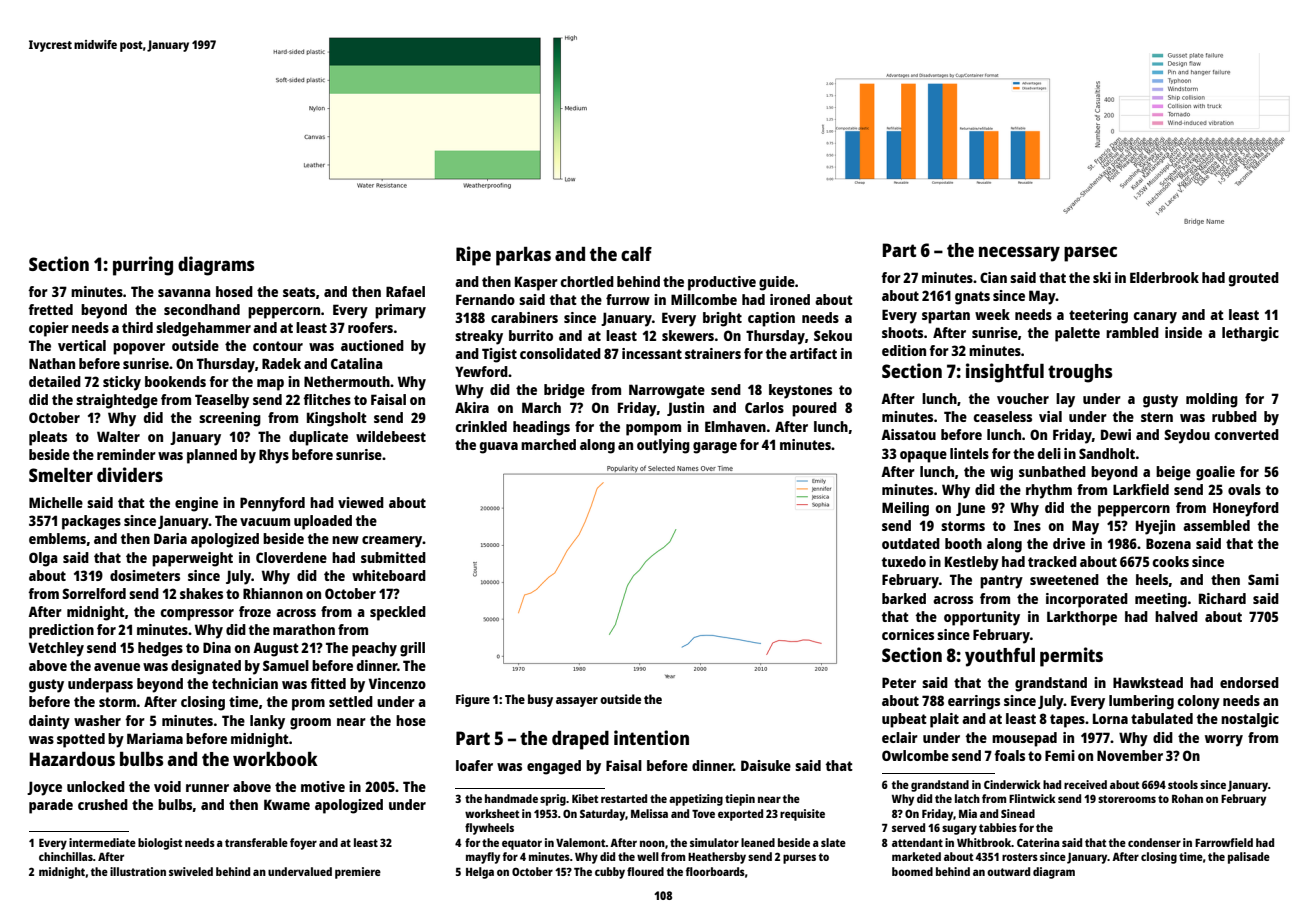  What do you see at coordinates (636, 254) in the screenshot?
I see `calf` at bounding box center [636, 254].
